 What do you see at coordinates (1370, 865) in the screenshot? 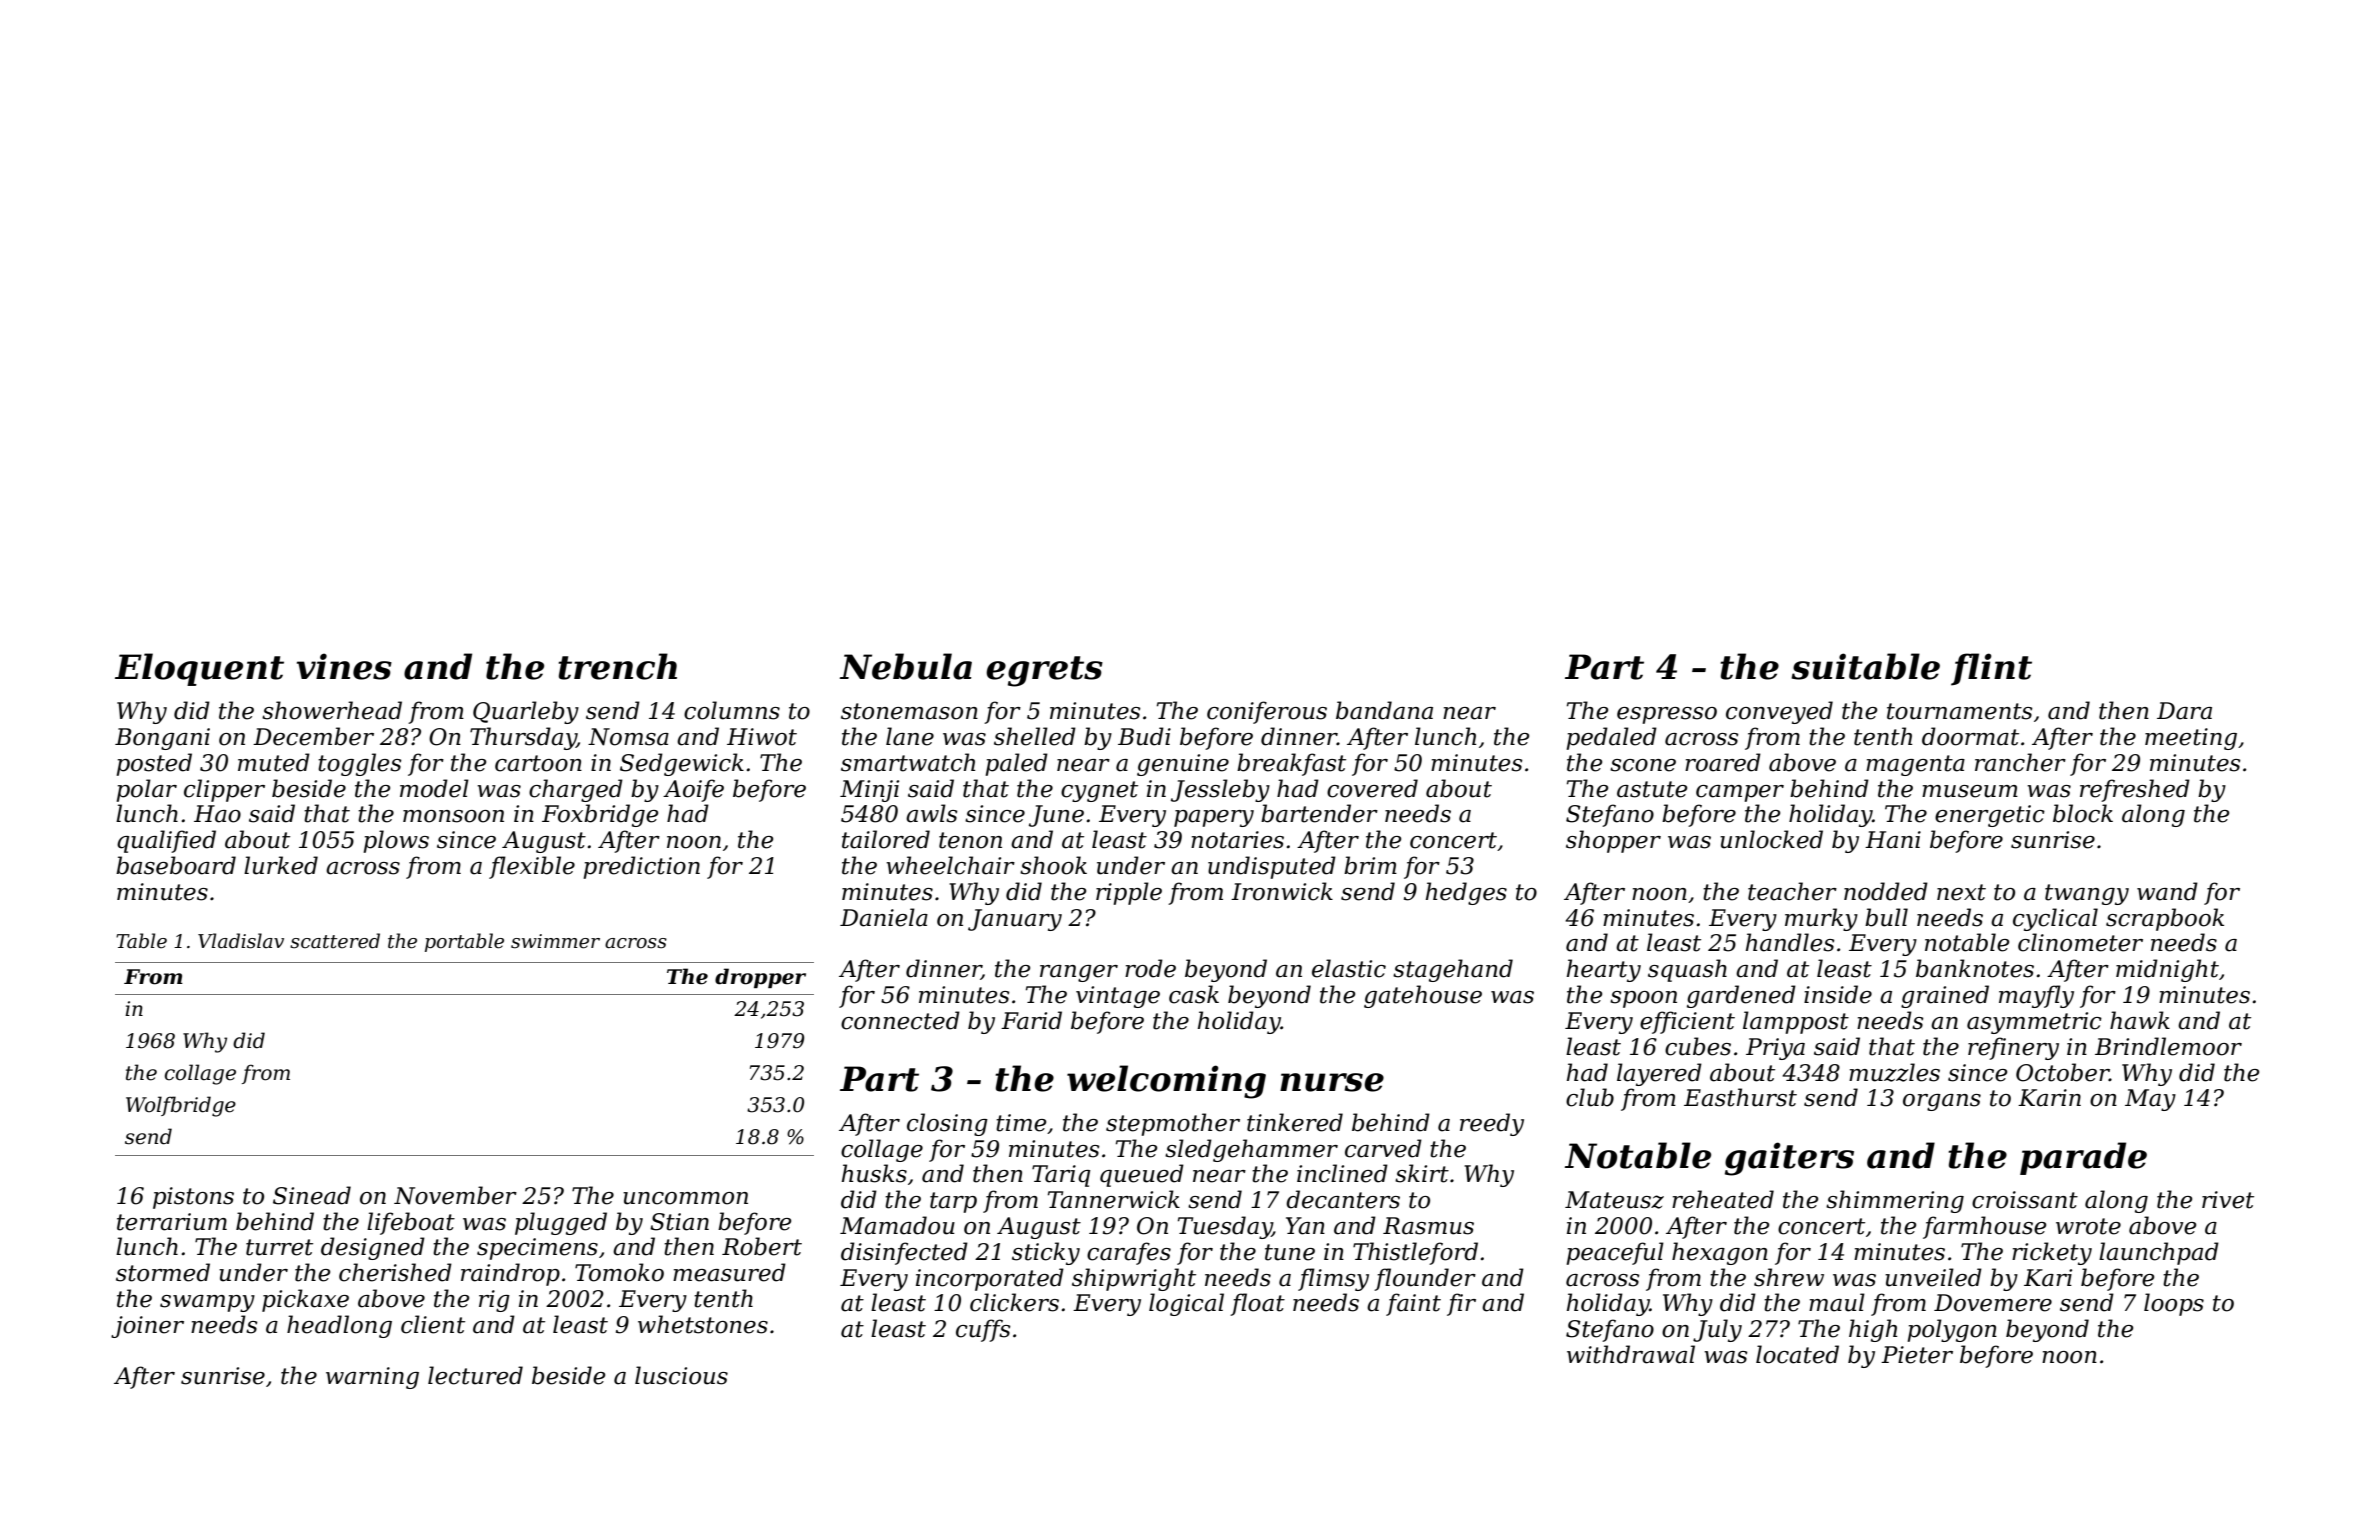
I see `brim` at bounding box center [1370, 865].
